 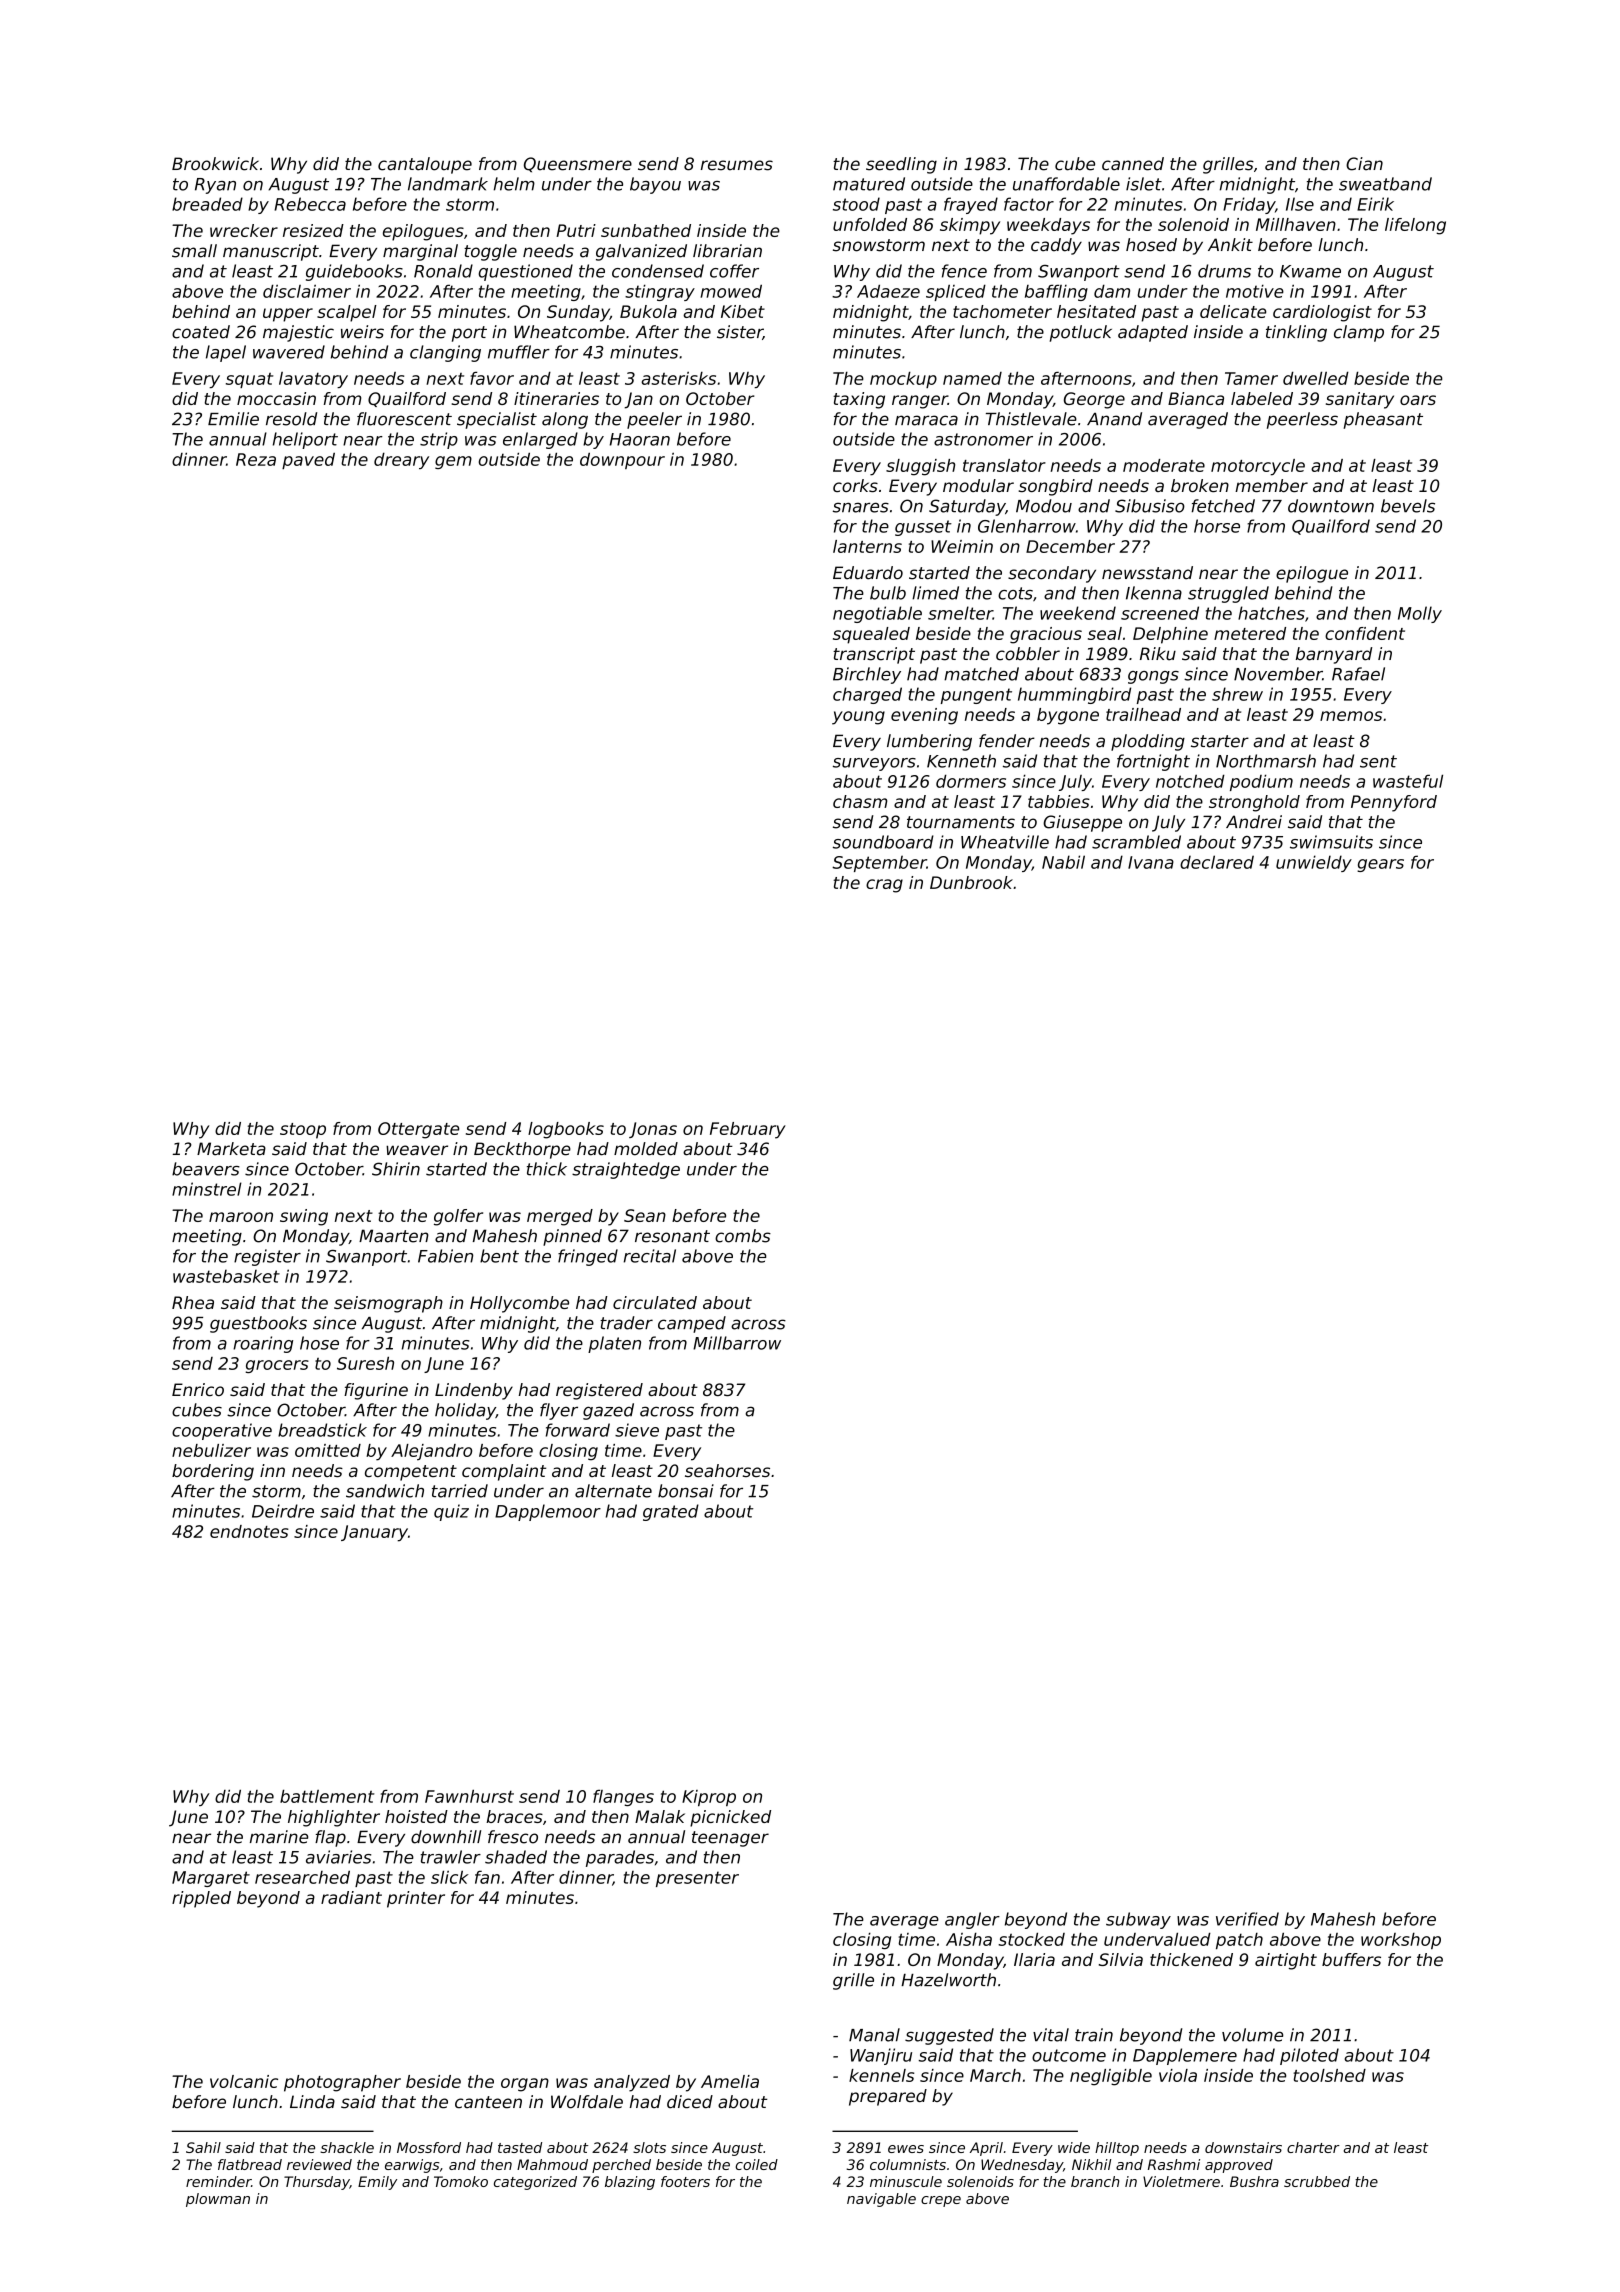 I want to click on Ottergate, so click(x=418, y=1130).
